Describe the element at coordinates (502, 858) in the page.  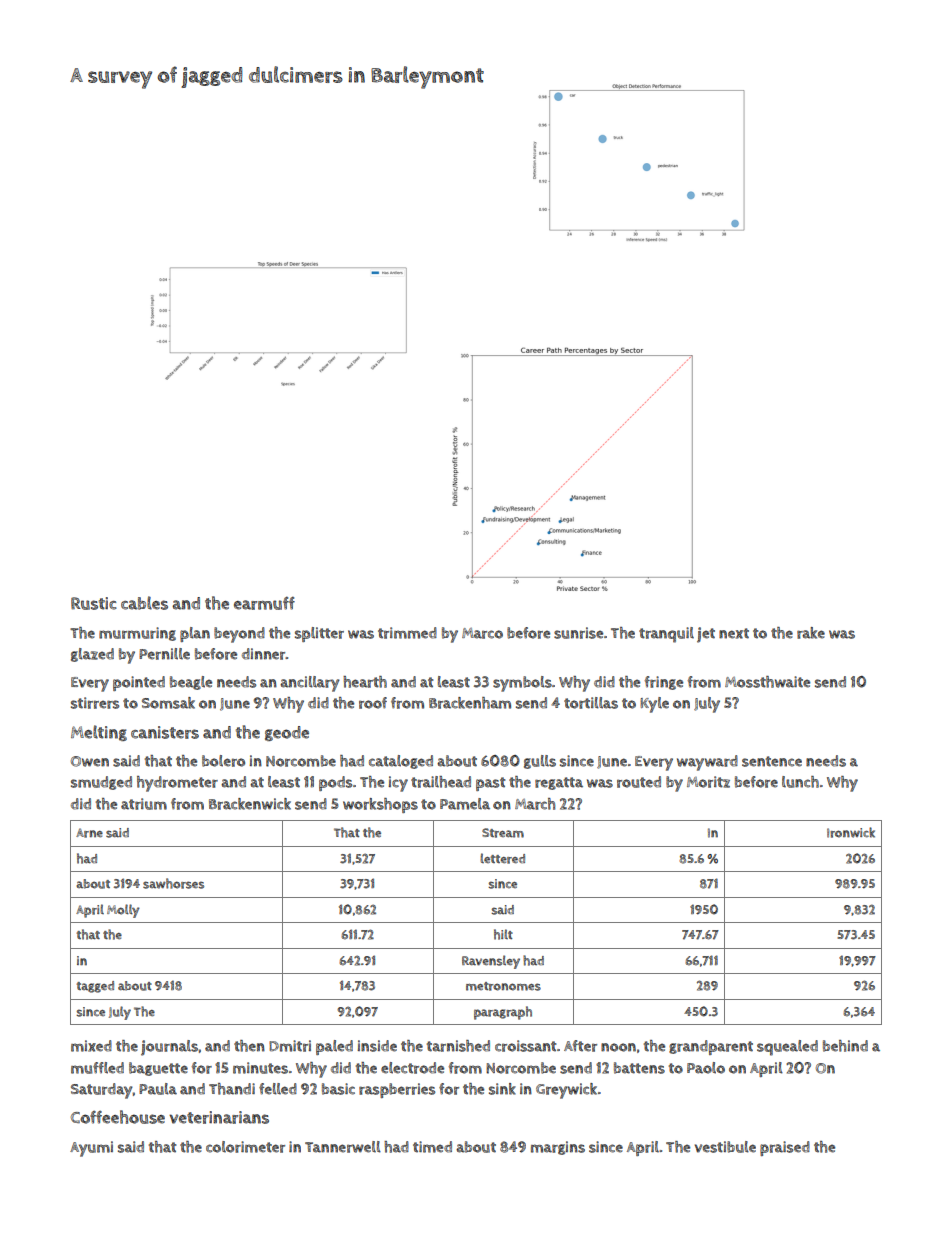
I see `lettered` at that location.
